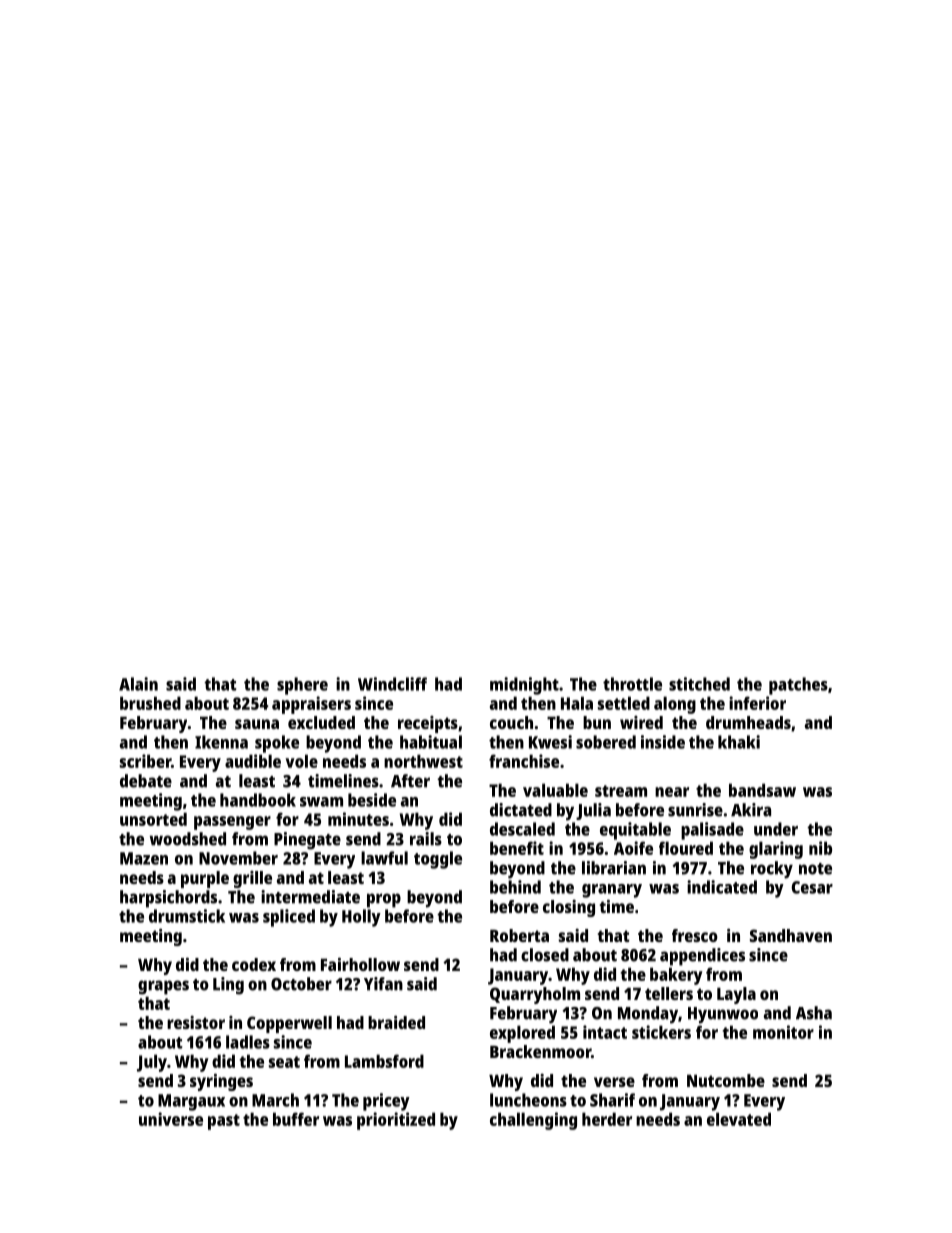 The image size is (952, 1233). I want to click on March, so click(275, 1100).
